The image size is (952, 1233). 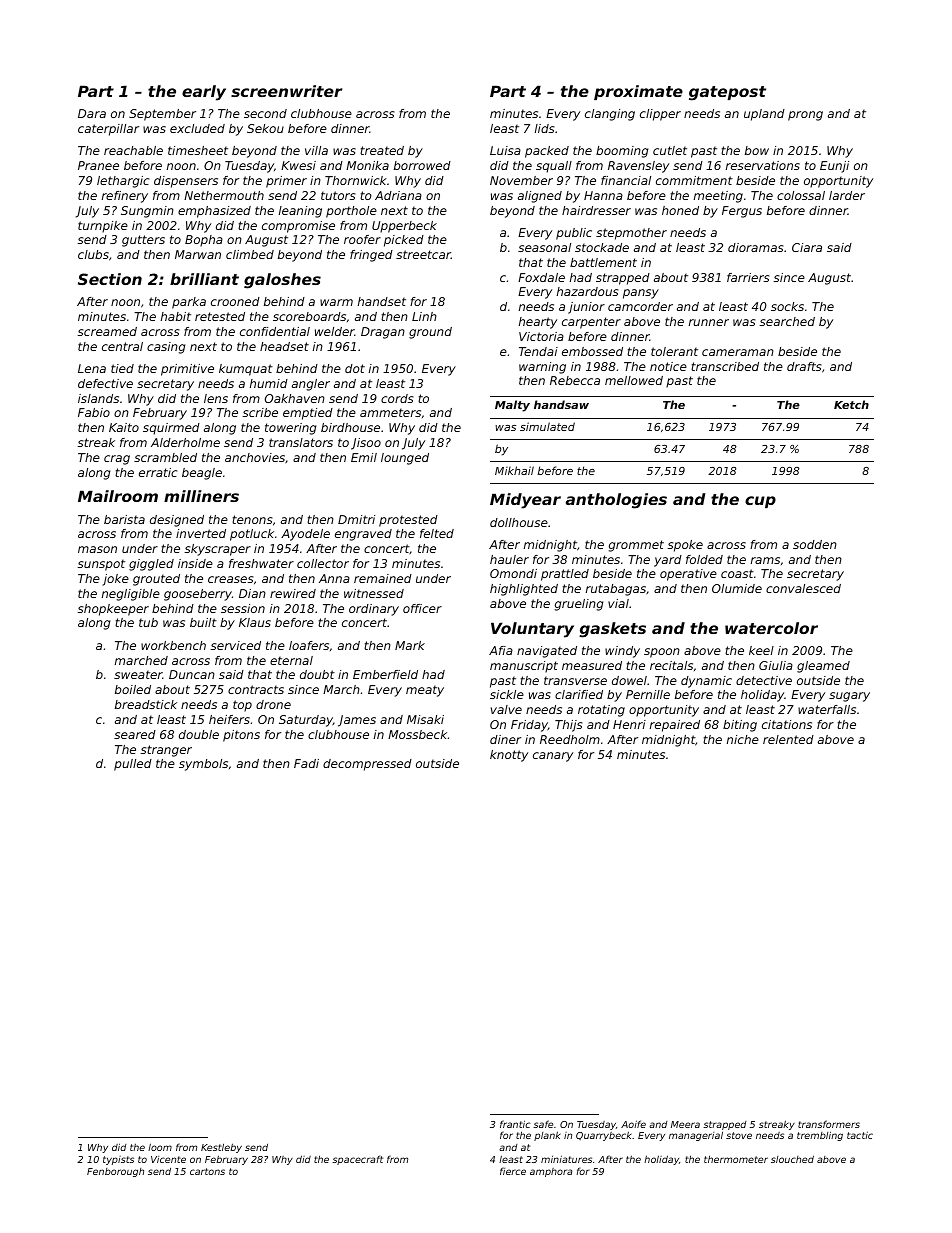 What do you see at coordinates (101, 565) in the screenshot?
I see `sunspot` at bounding box center [101, 565].
